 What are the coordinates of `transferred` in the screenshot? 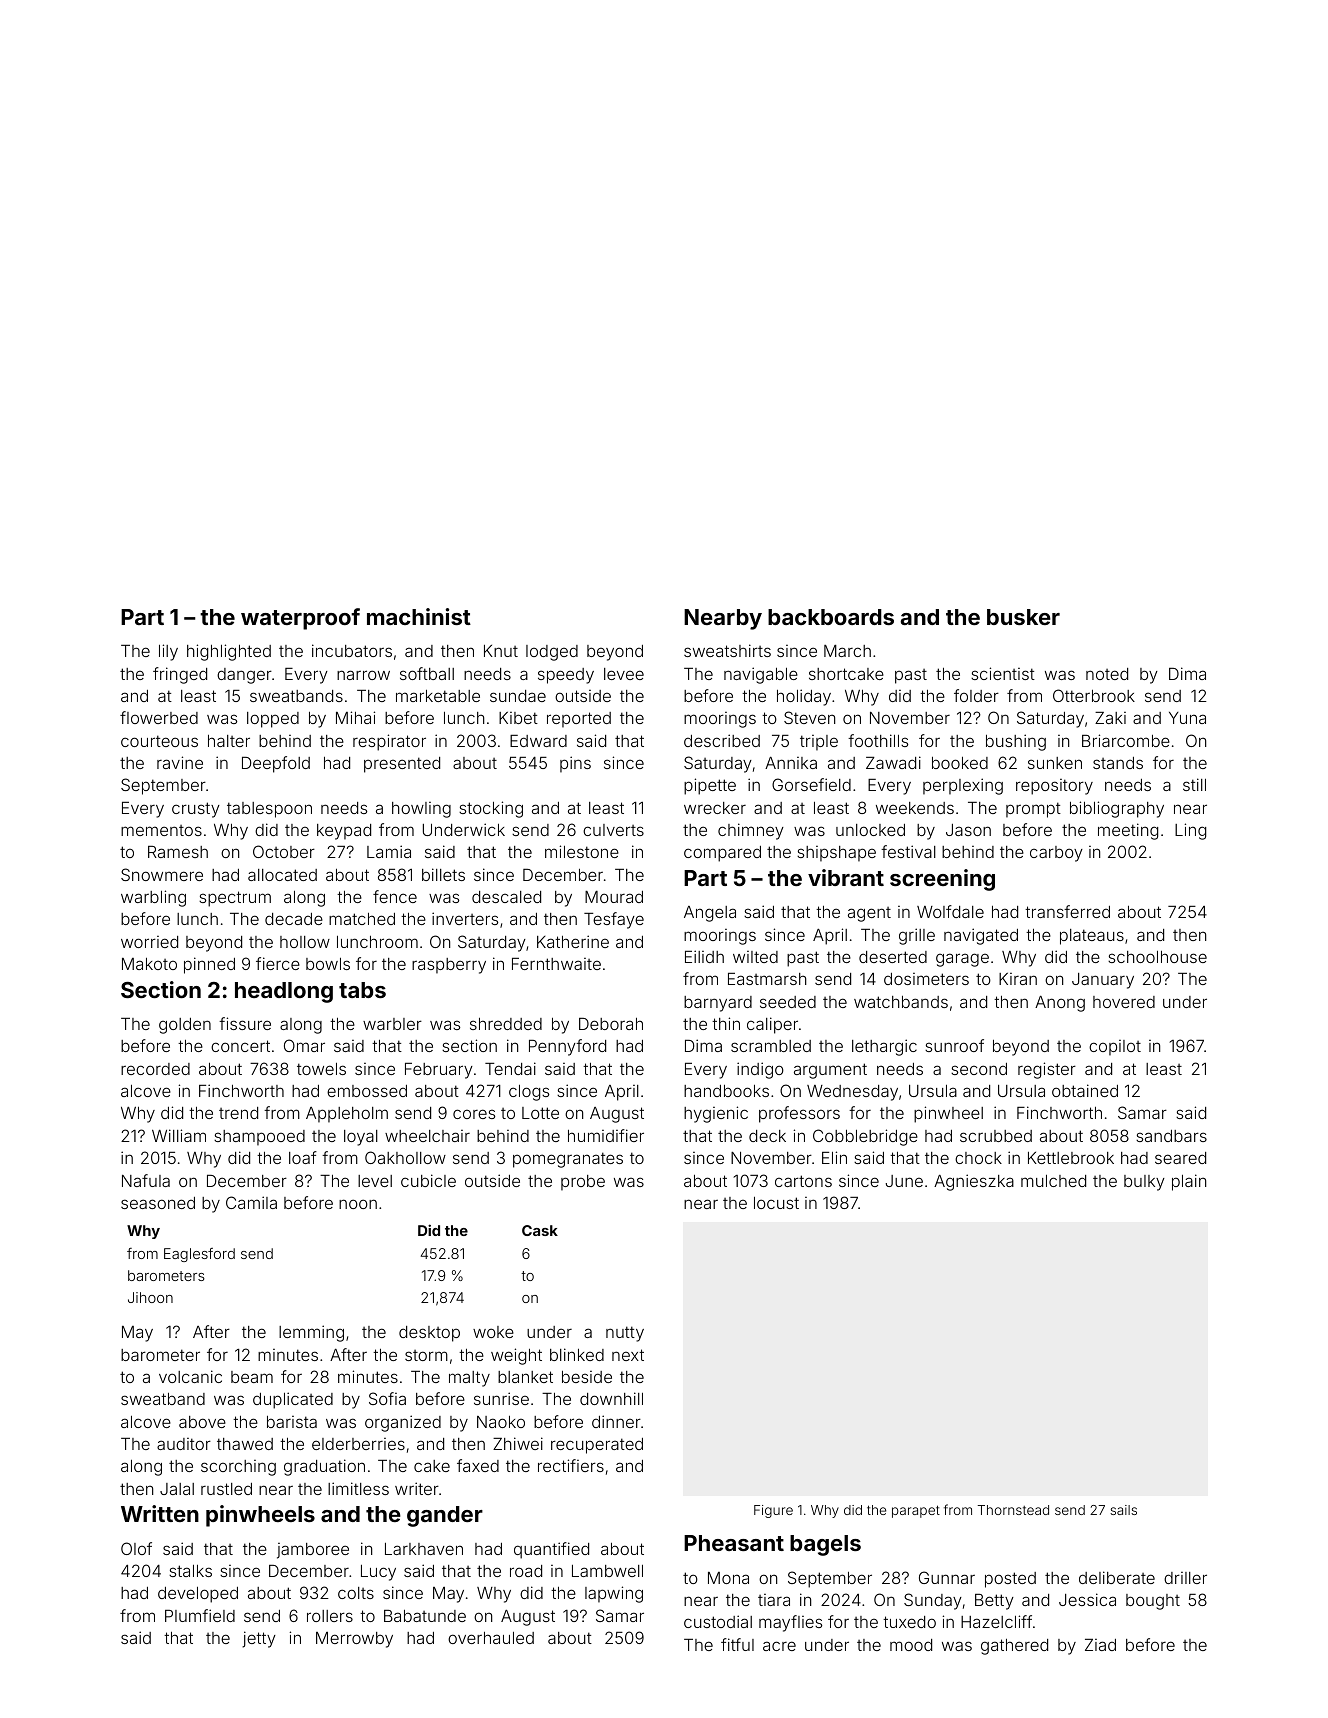 It's located at (1067, 911).
